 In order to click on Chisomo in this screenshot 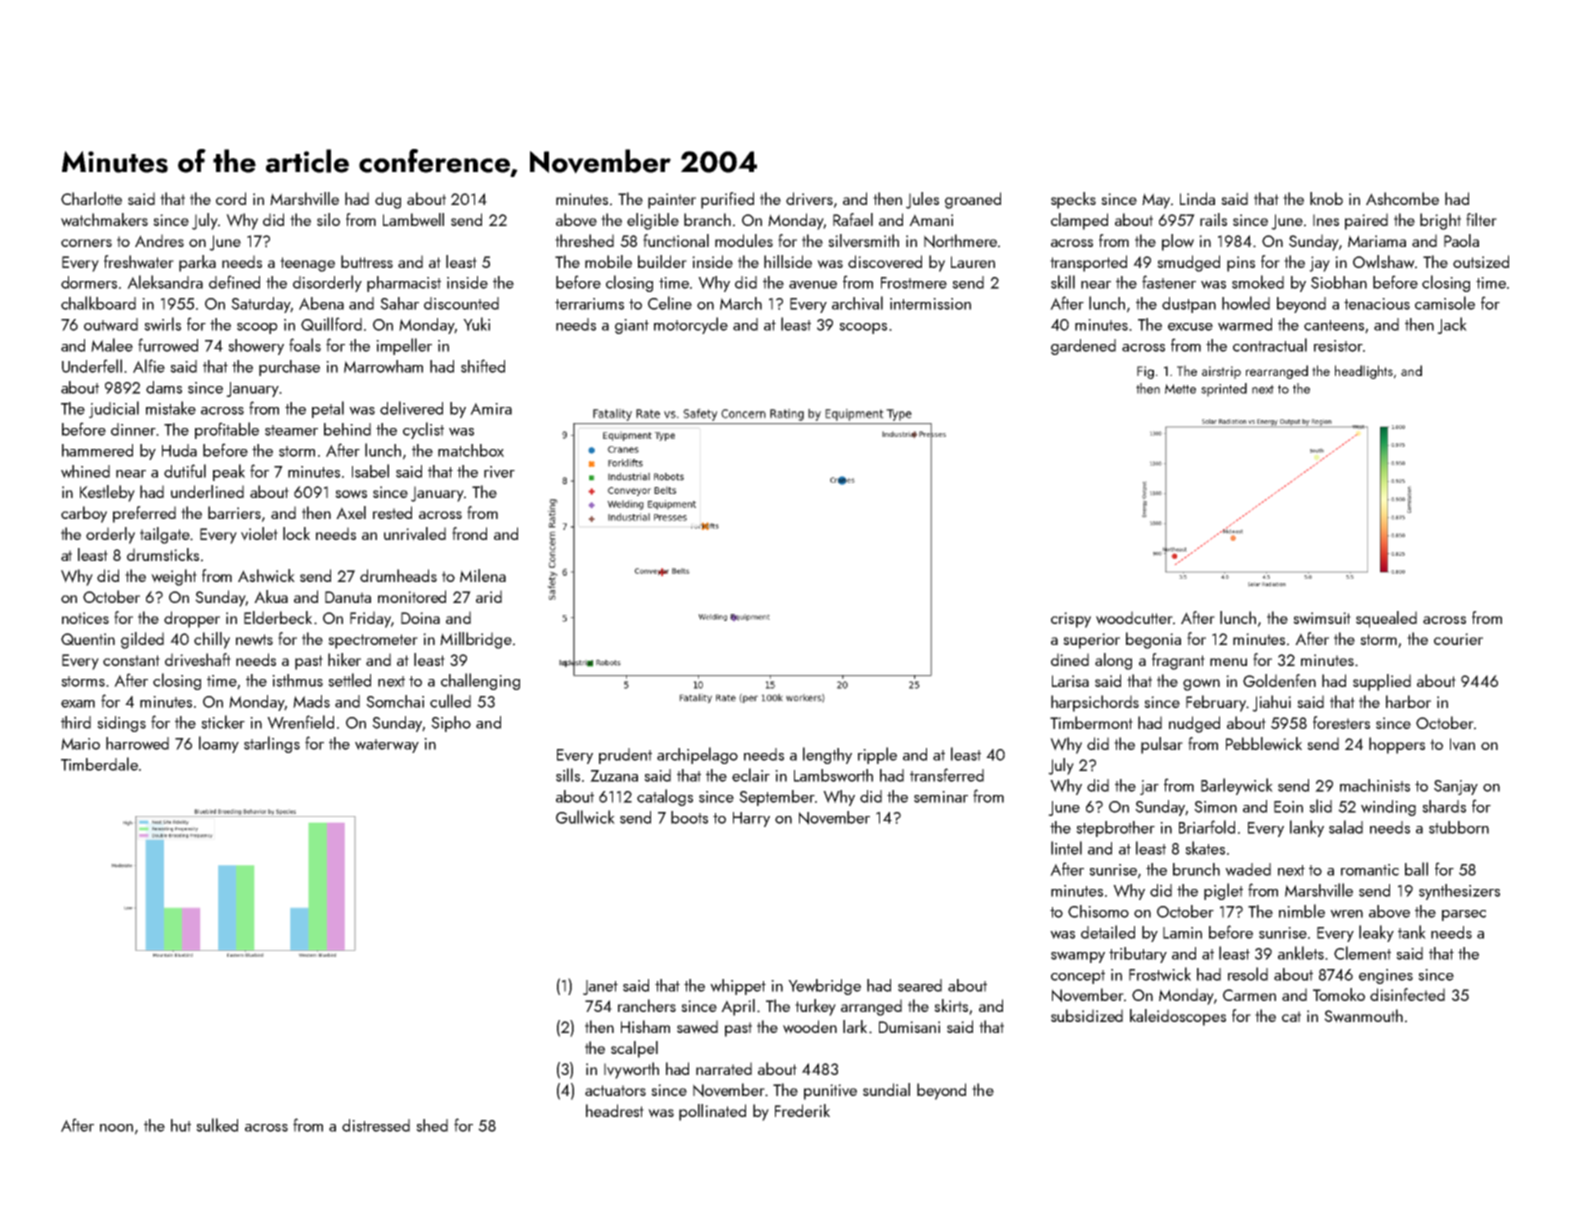, I will do `click(1098, 911)`.
